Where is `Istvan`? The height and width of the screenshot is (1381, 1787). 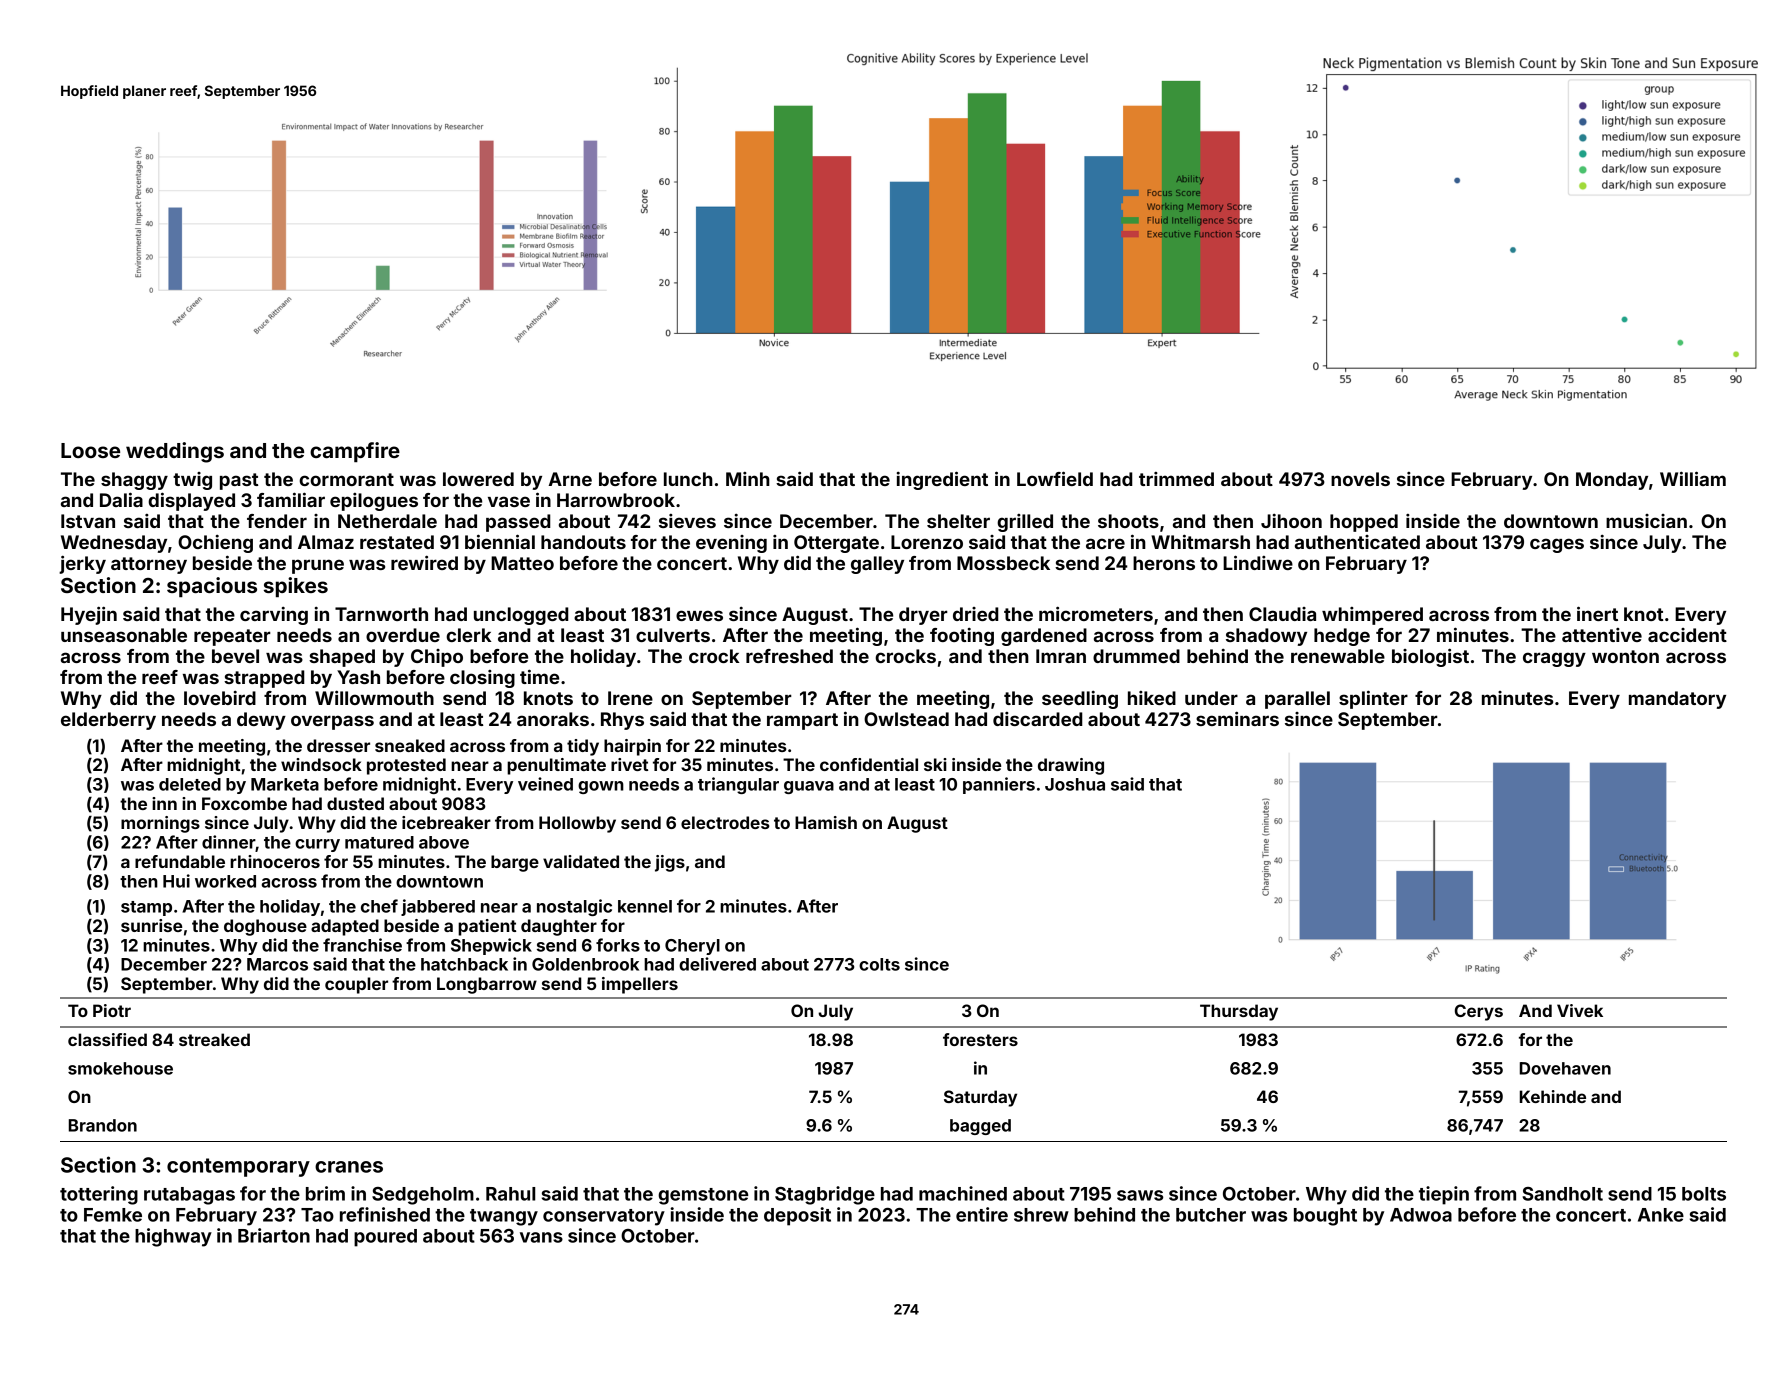 Istvan is located at coordinates (88, 521).
